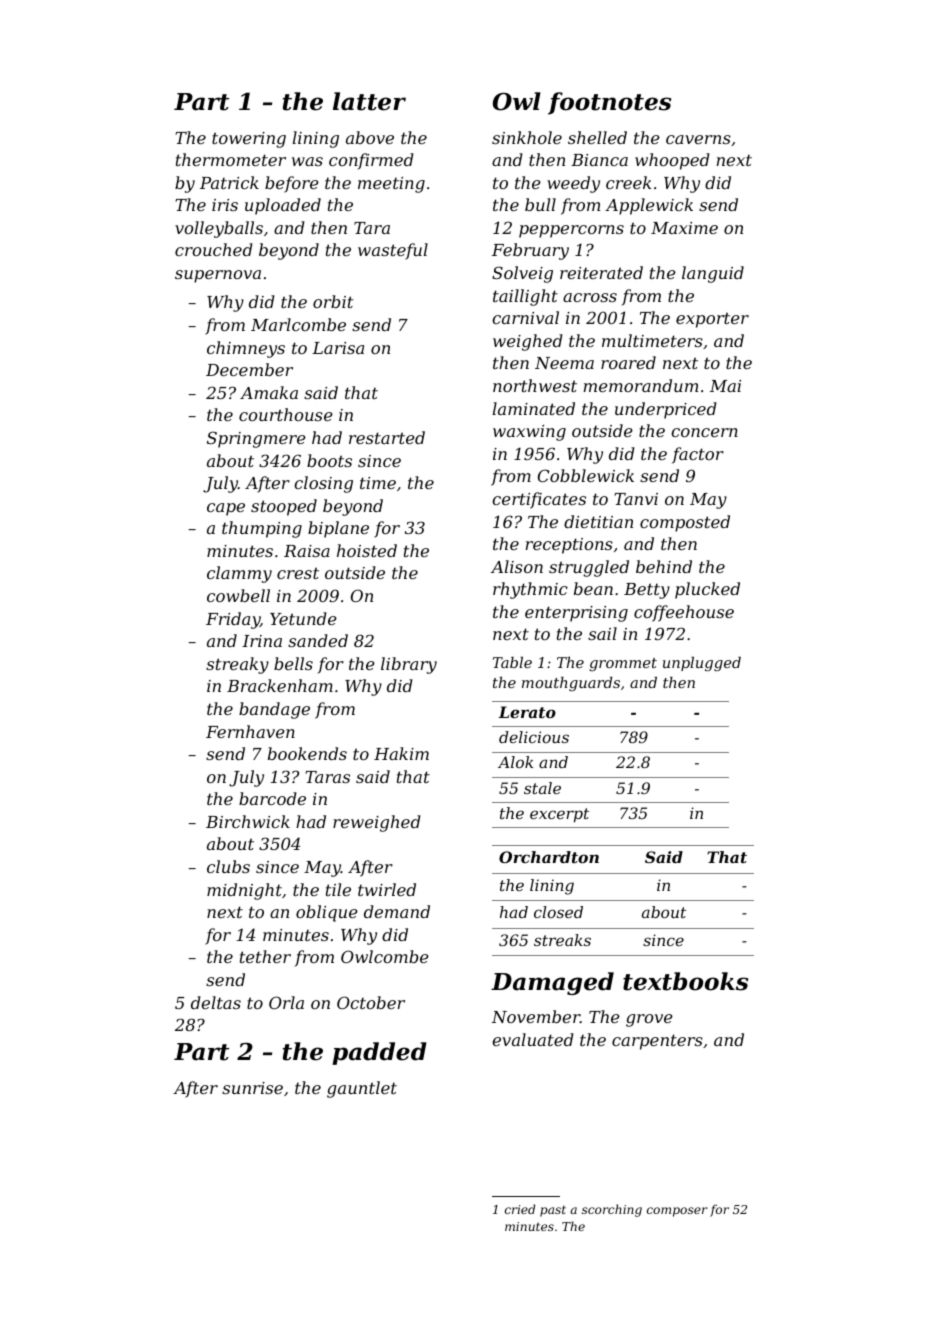 The image size is (929, 1318). I want to click on scorching, so click(612, 1210).
